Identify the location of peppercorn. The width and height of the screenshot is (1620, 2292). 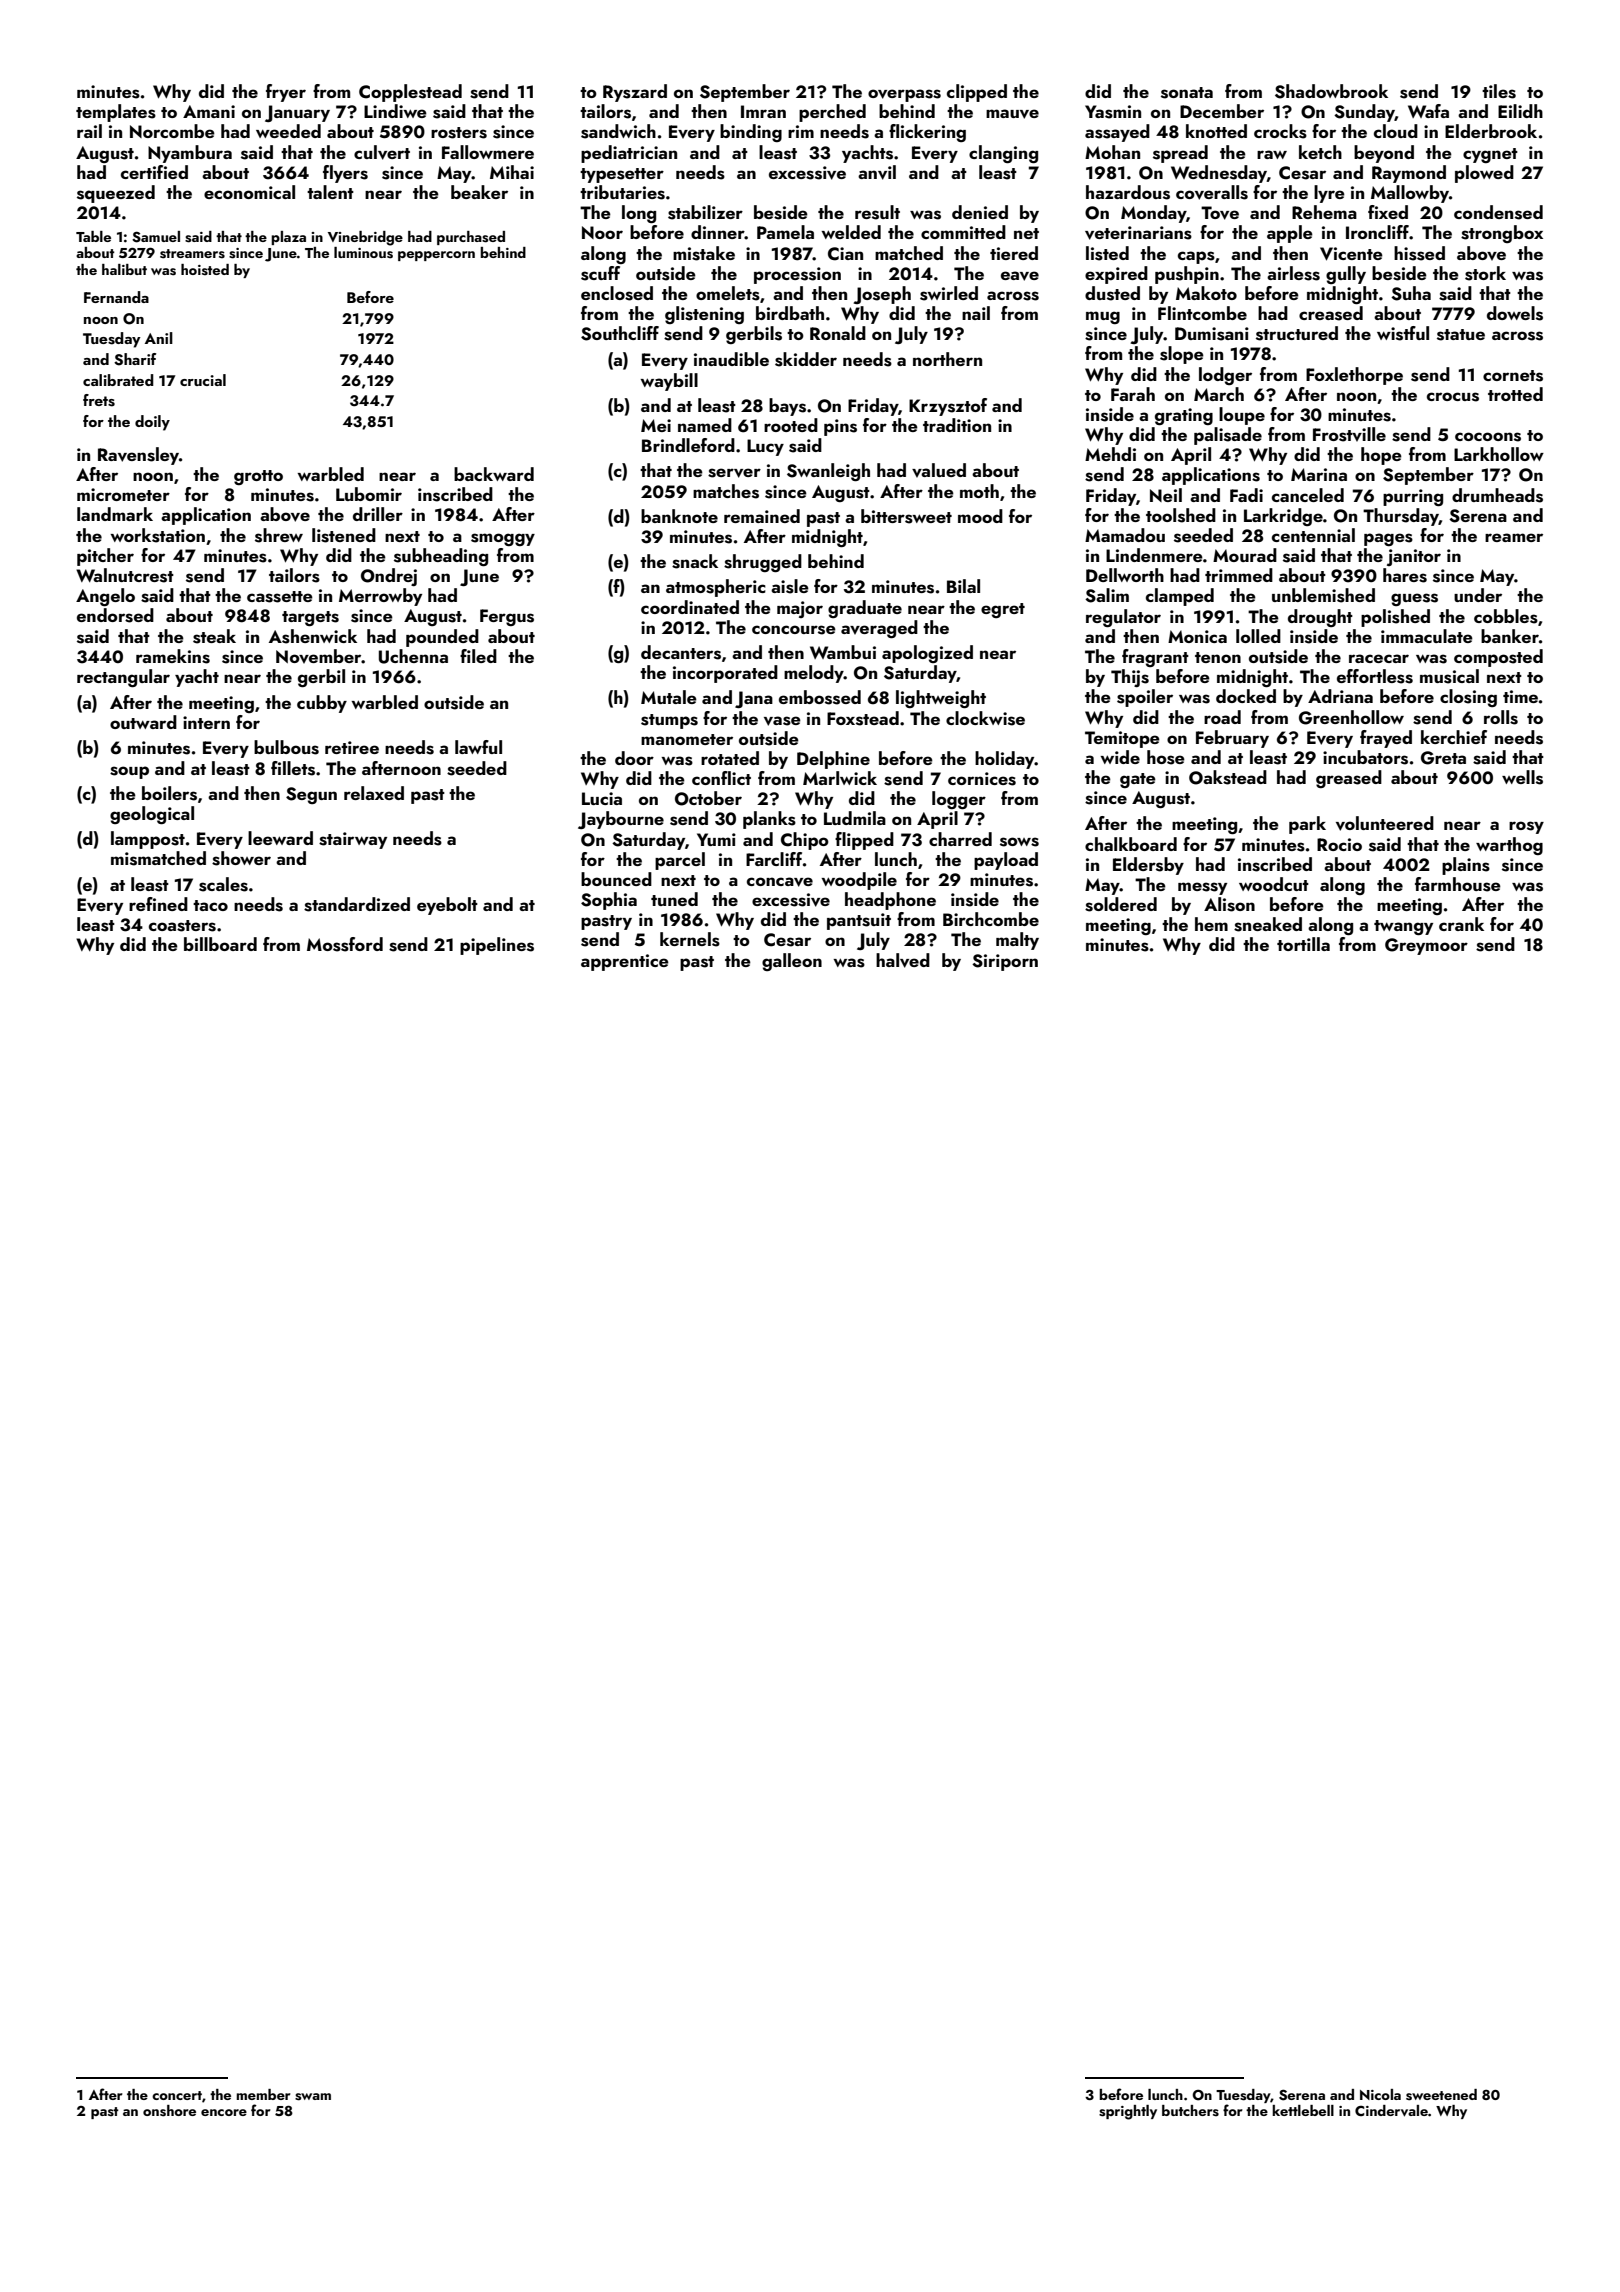
(436, 256).
